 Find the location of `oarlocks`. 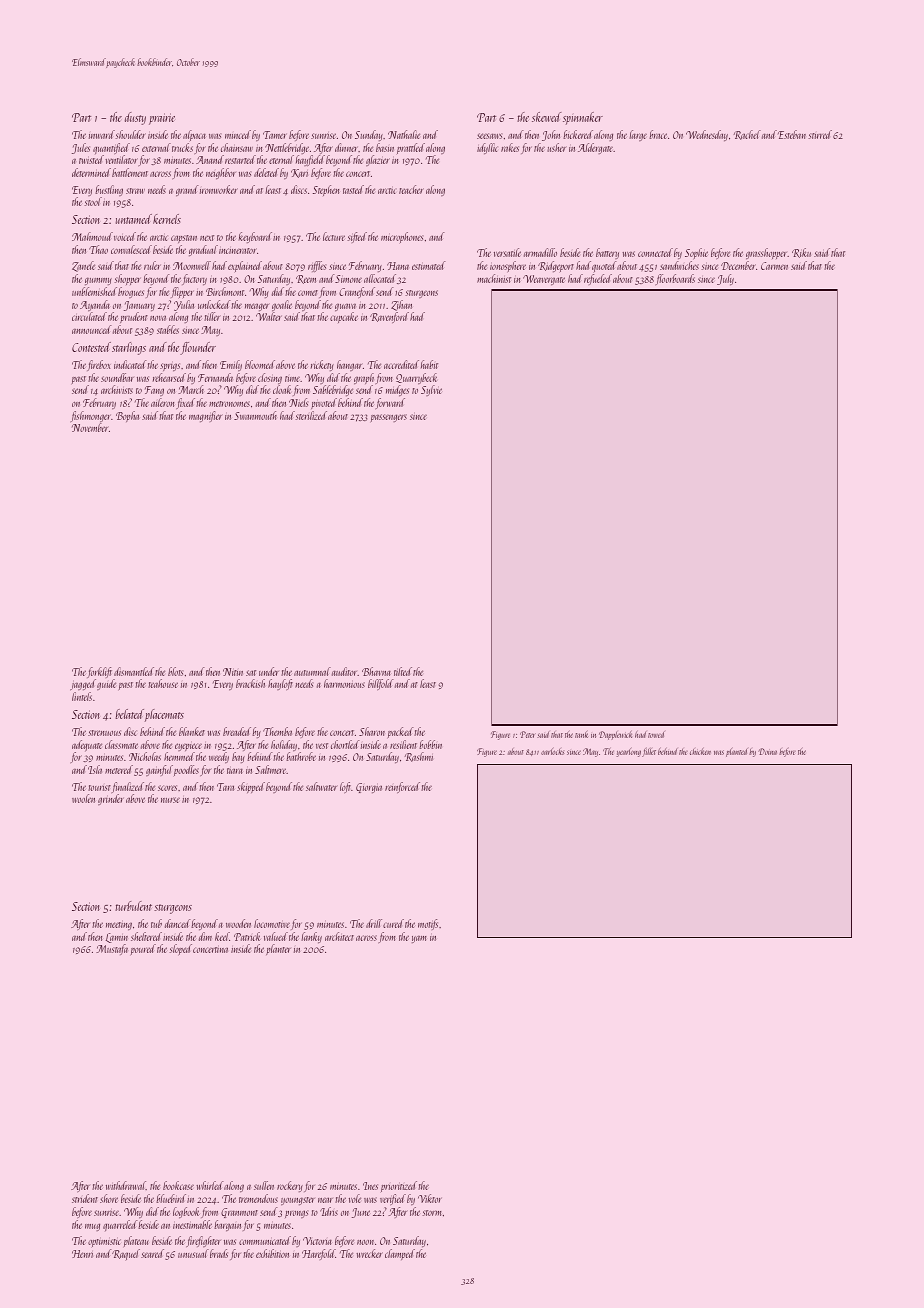

oarlocks is located at coordinates (552, 751).
